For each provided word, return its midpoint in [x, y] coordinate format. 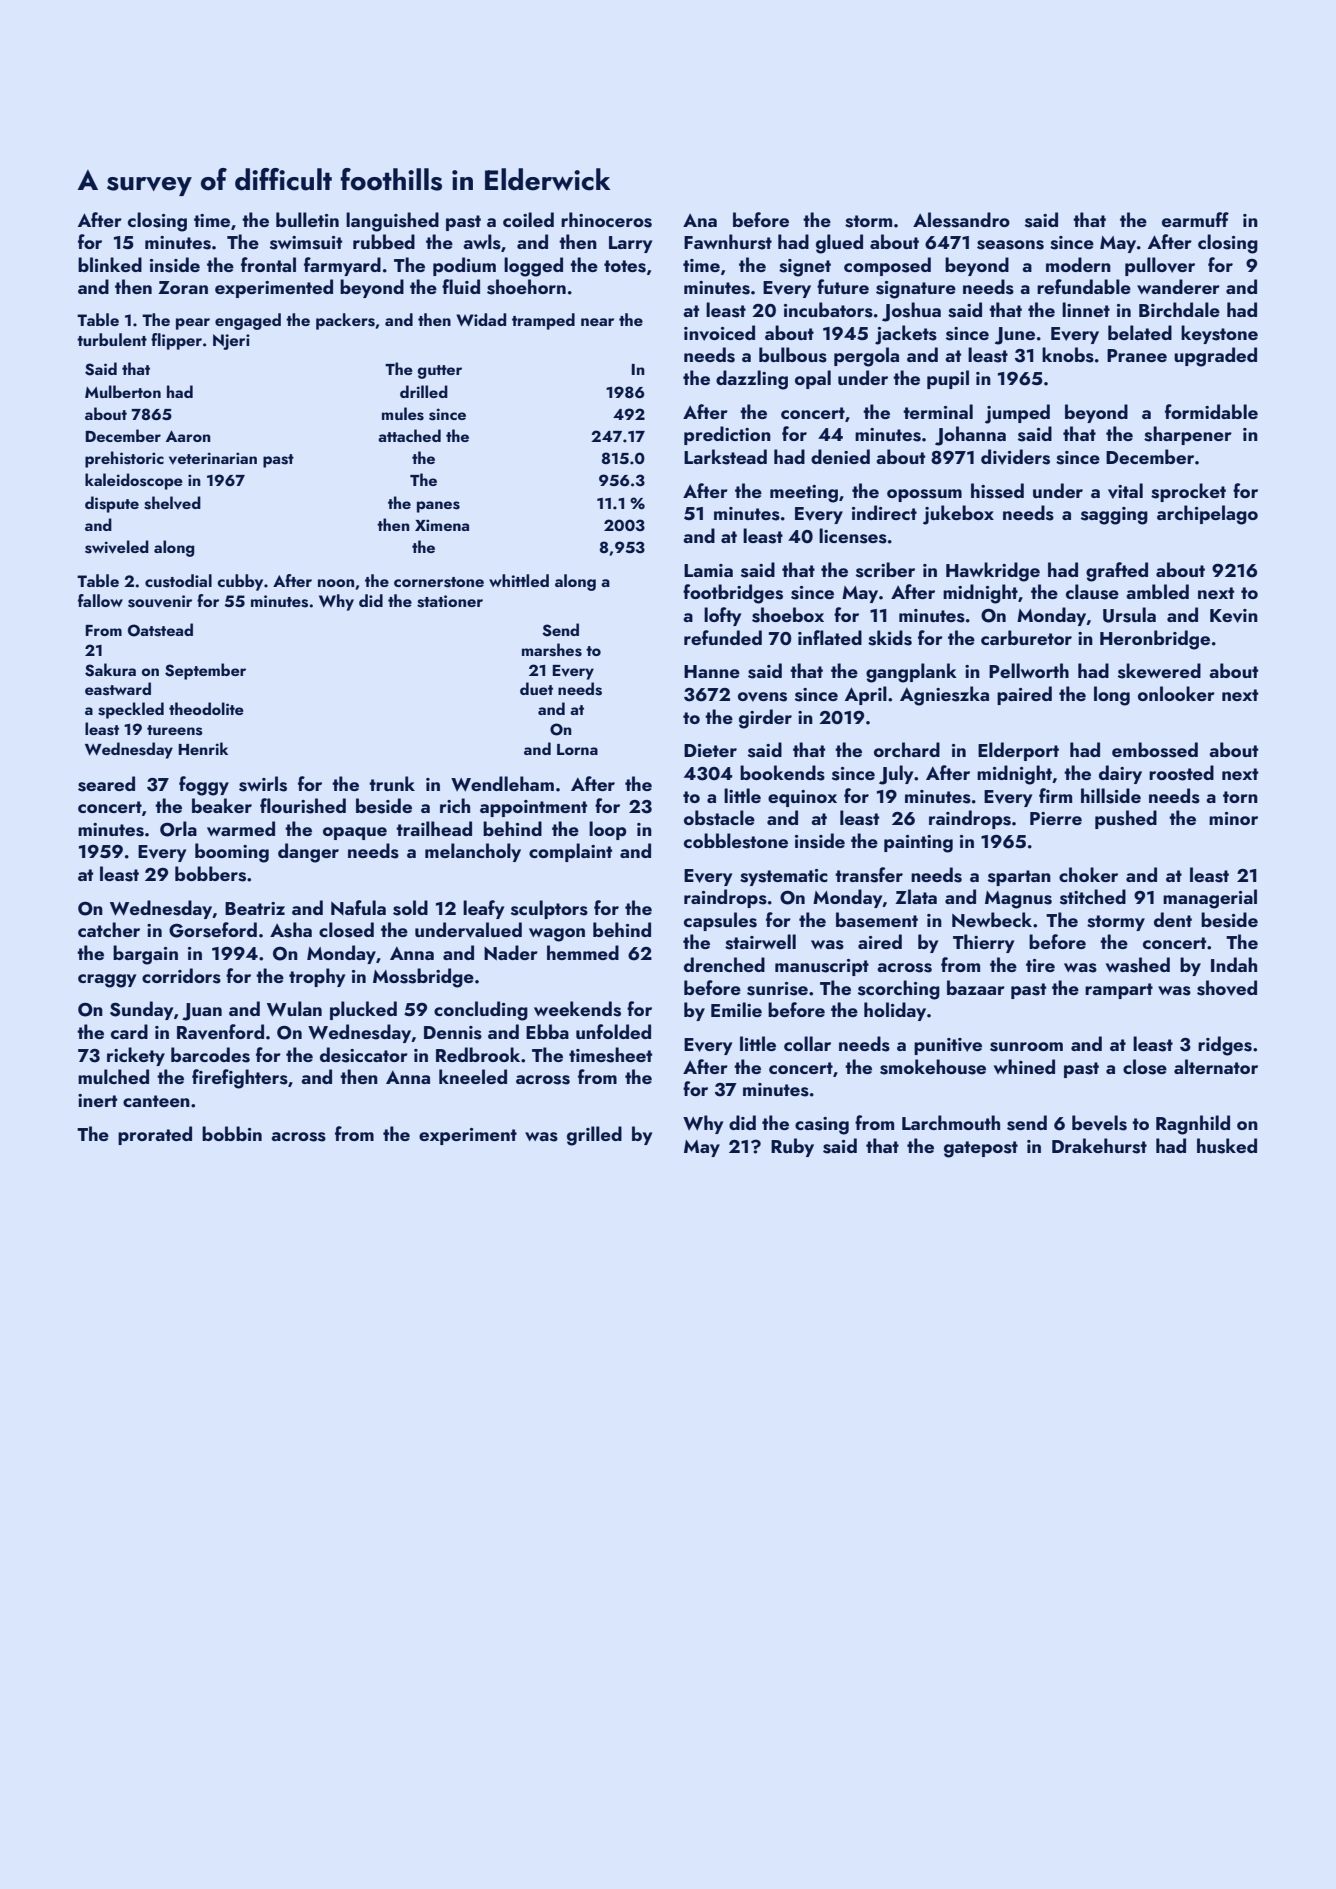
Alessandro [961, 220]
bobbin [232, 1133]
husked [1227, 1146]
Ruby [792, 1147]
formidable [1211, 411]
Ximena [442, 525]
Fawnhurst [728, 242]
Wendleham [502, 784]
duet [536, 688]
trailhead [434, 828]
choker [1088, 874]
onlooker [1176, 693]
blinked [110, 264]
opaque [355, 833]
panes [438, 507]
